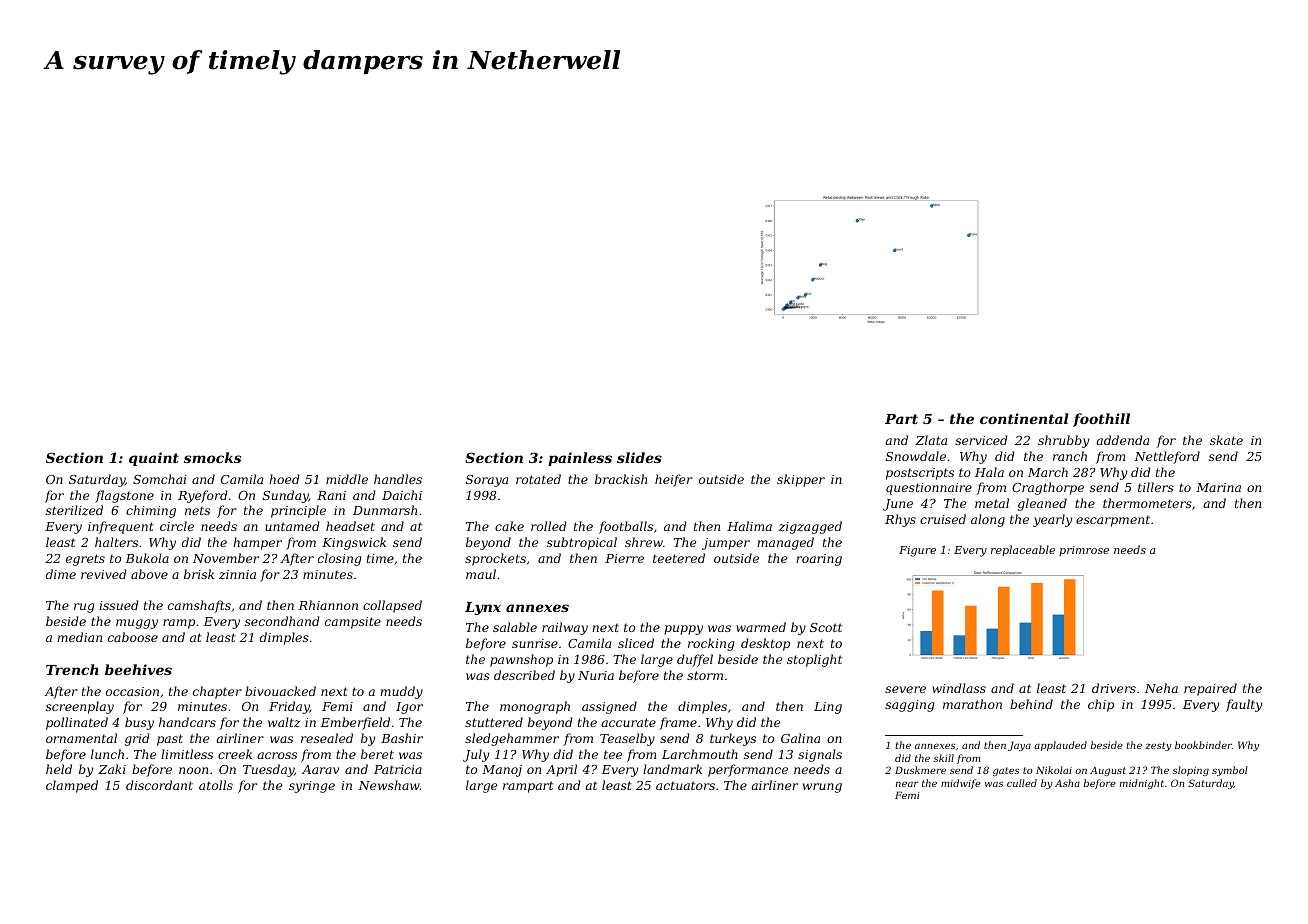 The image size is (1308, 924). Describe the element at coordinates (1210, 689) in the image. I see `repaired` at that location.
